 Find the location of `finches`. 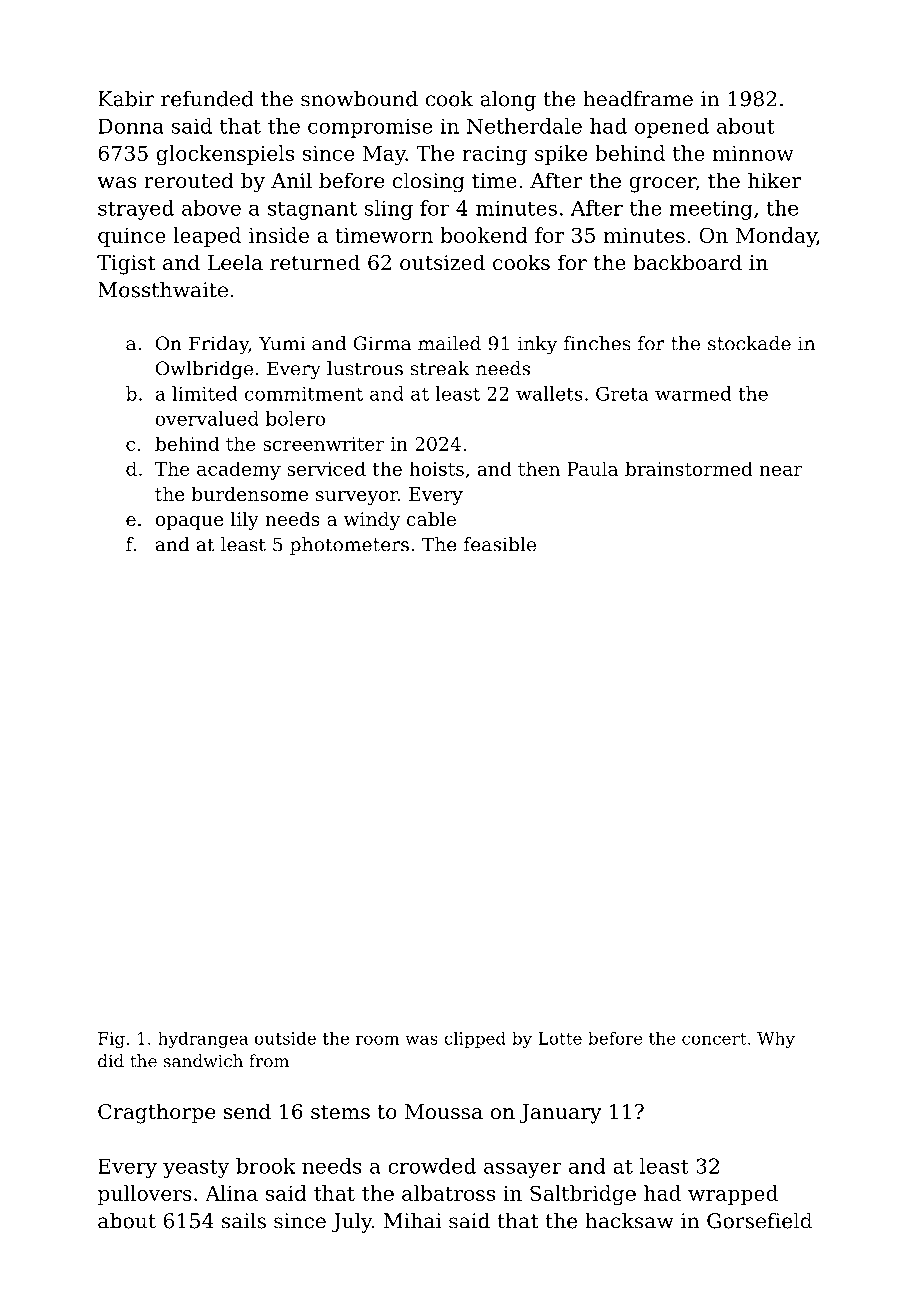

finches is located at coordinates (597, 343).
